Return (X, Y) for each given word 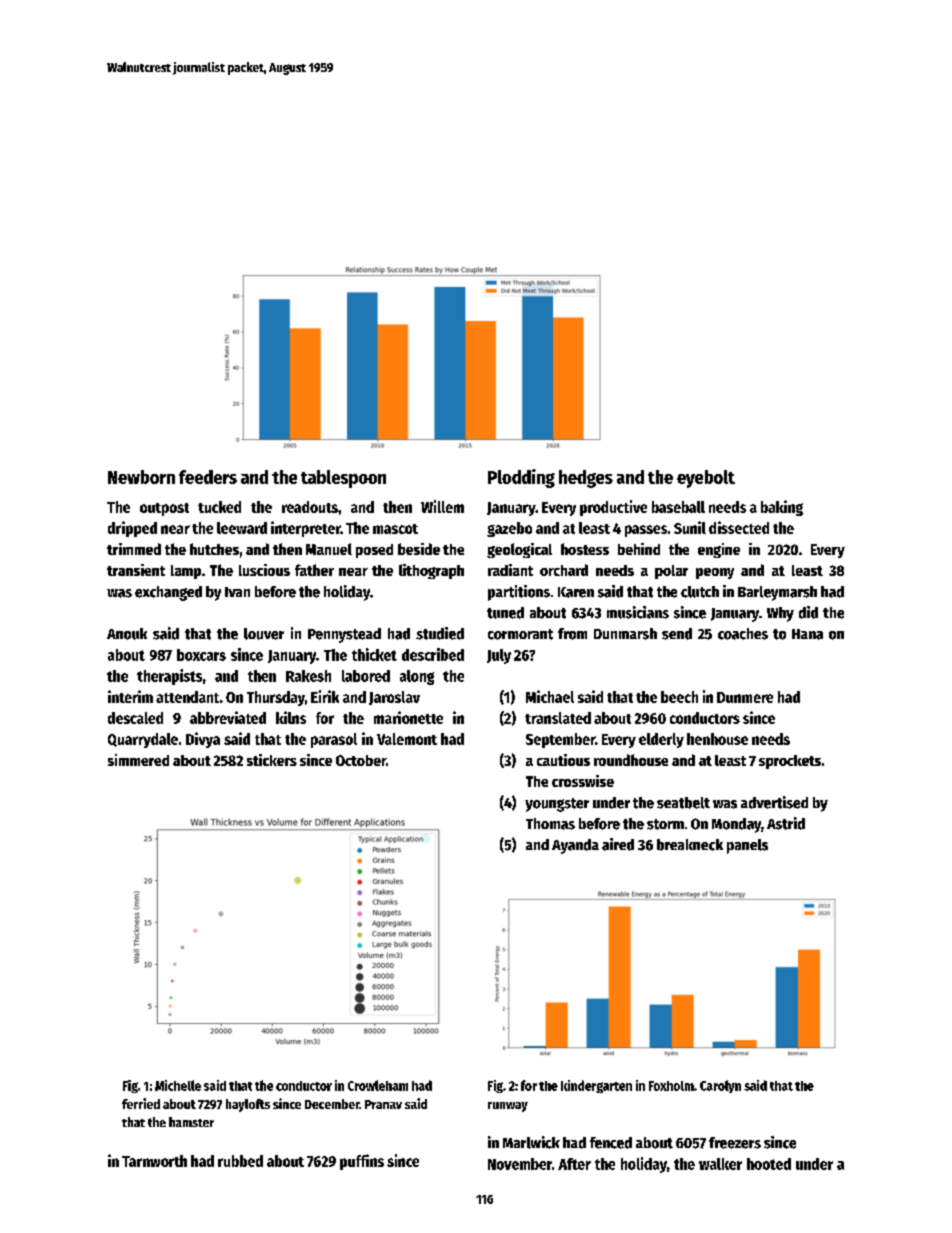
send (677, 634)
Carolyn (720, 1086)
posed (374, 551)
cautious (563, 760)
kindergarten (596, 1086)
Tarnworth (154, 1161)
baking (782, 508)
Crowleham (378, 1085)
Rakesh (308, 676)
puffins (362, 1162)
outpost (164, 509)
